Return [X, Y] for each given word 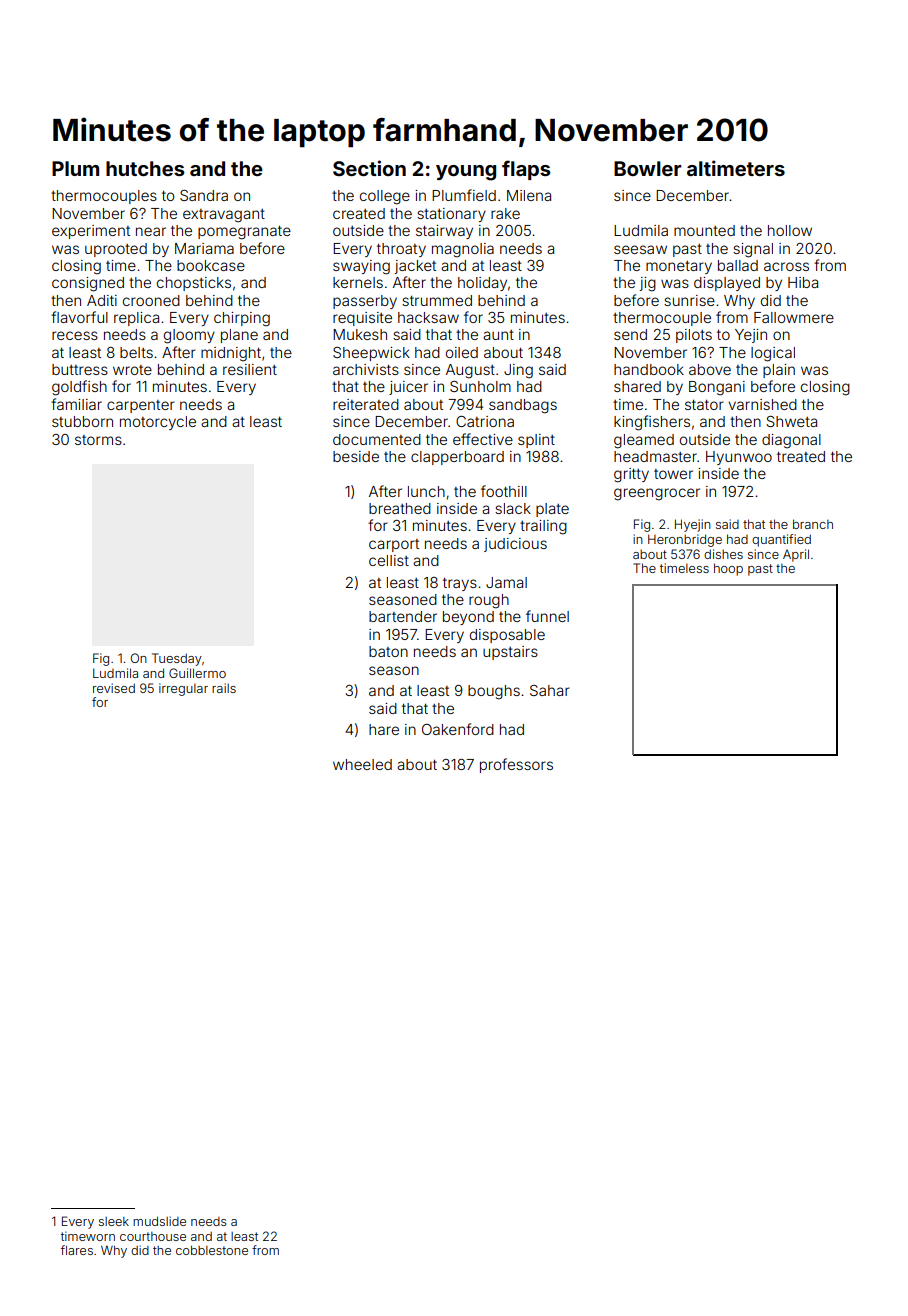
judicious [515, 545]
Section [369, 168]
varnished [762, 404]
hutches [145, 168]
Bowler [647, 168]
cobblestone [212, 1250]
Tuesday [177, 659]
